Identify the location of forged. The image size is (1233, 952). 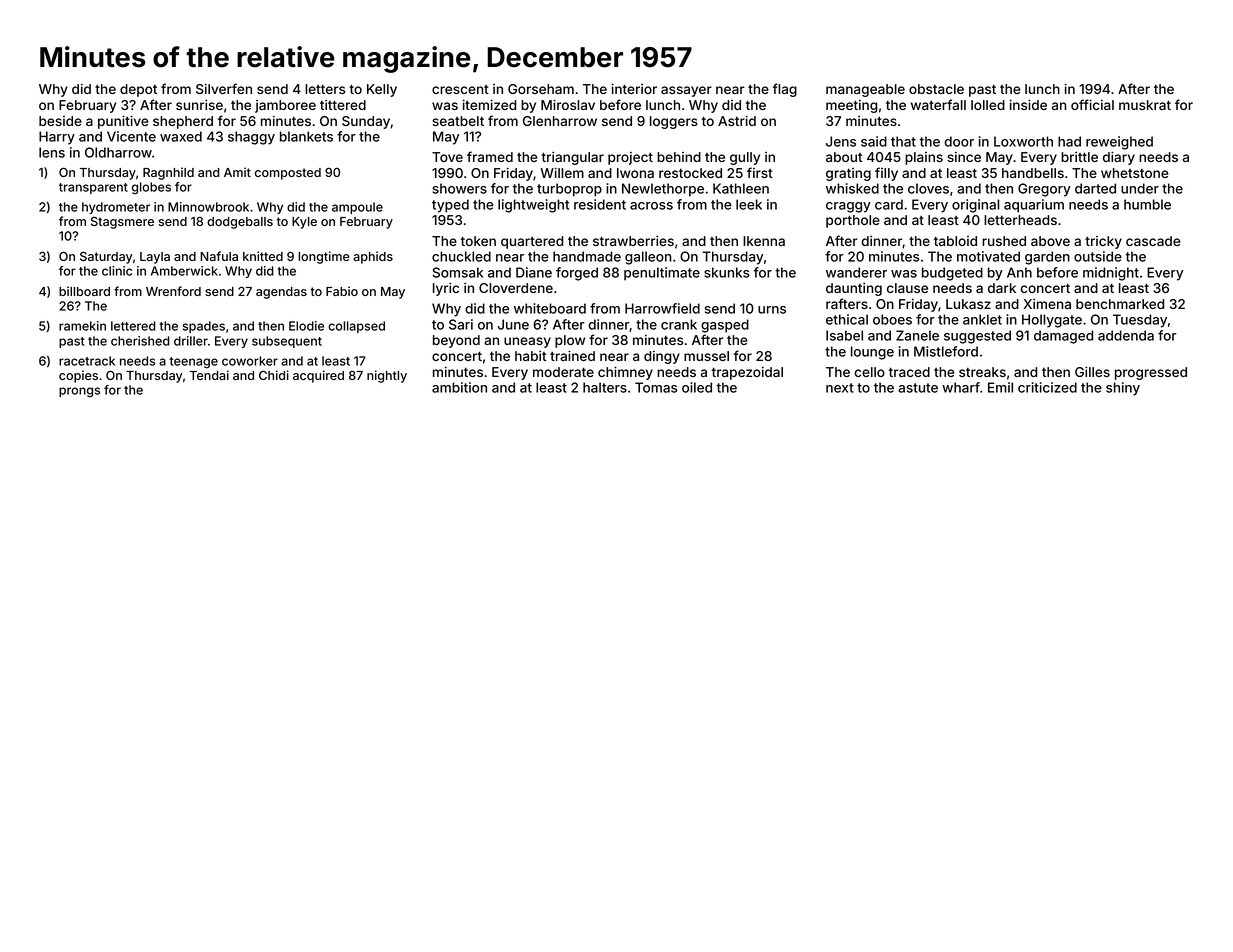
(577, 274).
